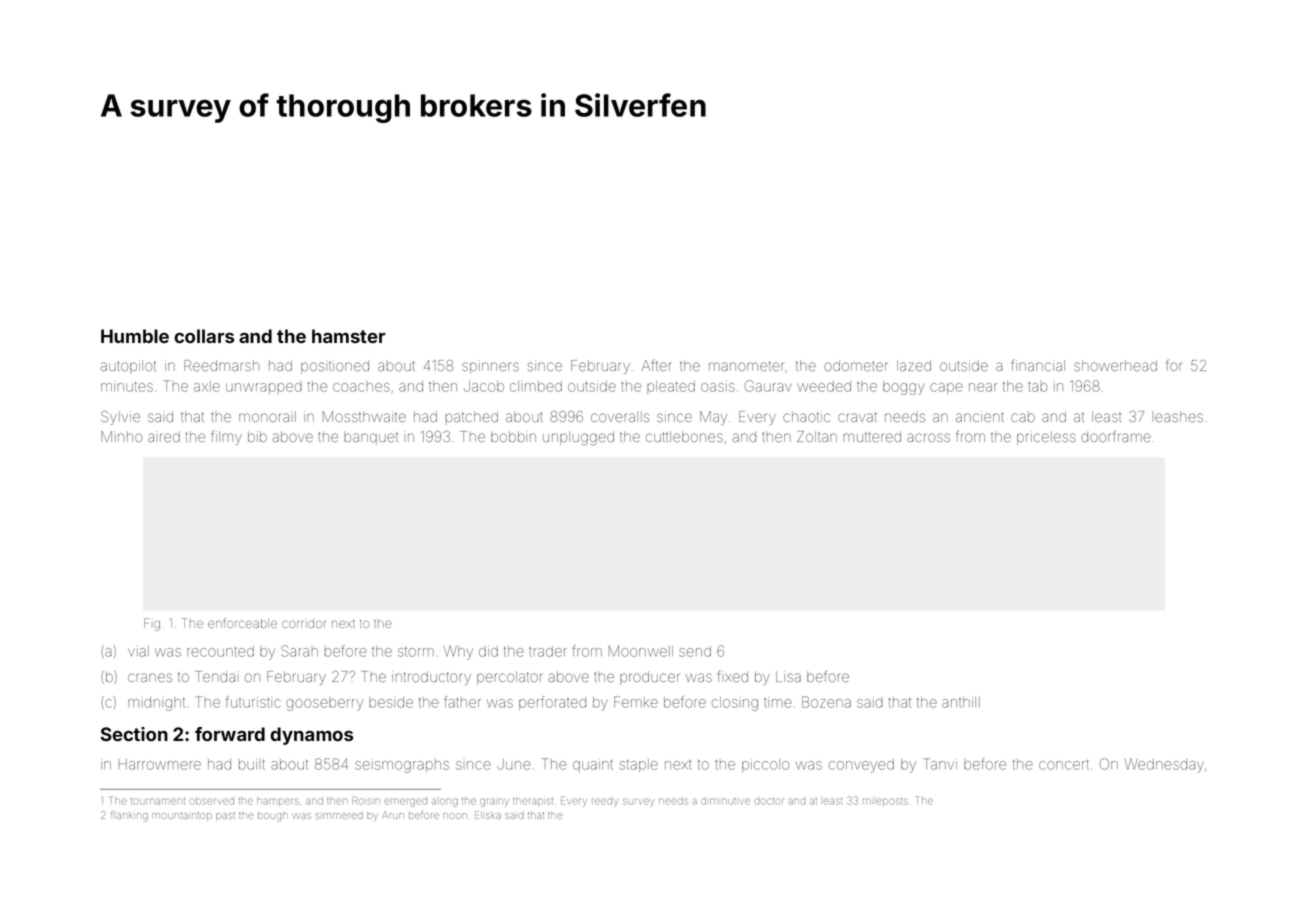 The width and height of the image is (1308, 924). Describe the element at coordinates (348, 336) in the image. I see `hamster` at that location.
